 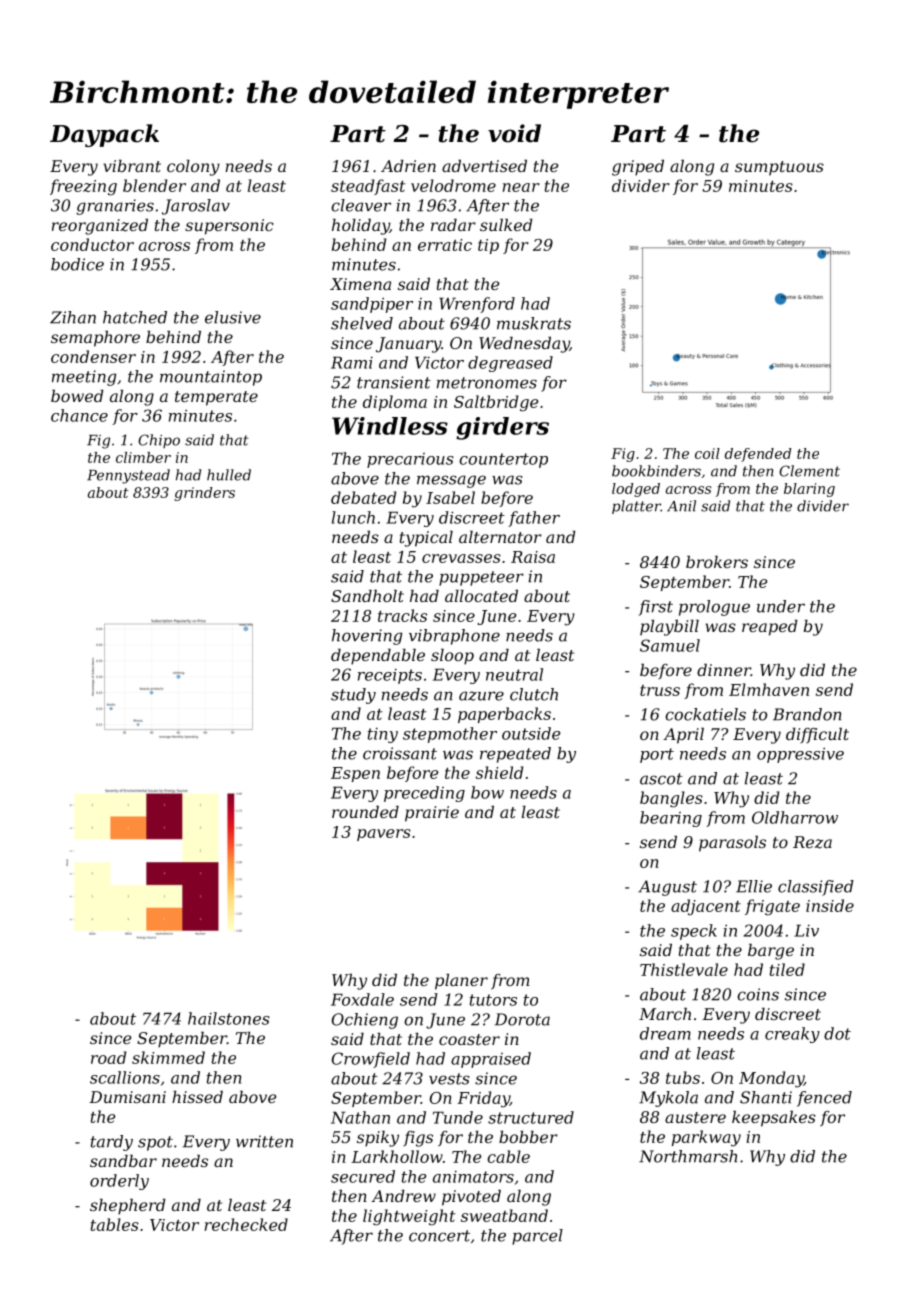 I want to click on Northmarsh, so click(x=688, y=1156).
